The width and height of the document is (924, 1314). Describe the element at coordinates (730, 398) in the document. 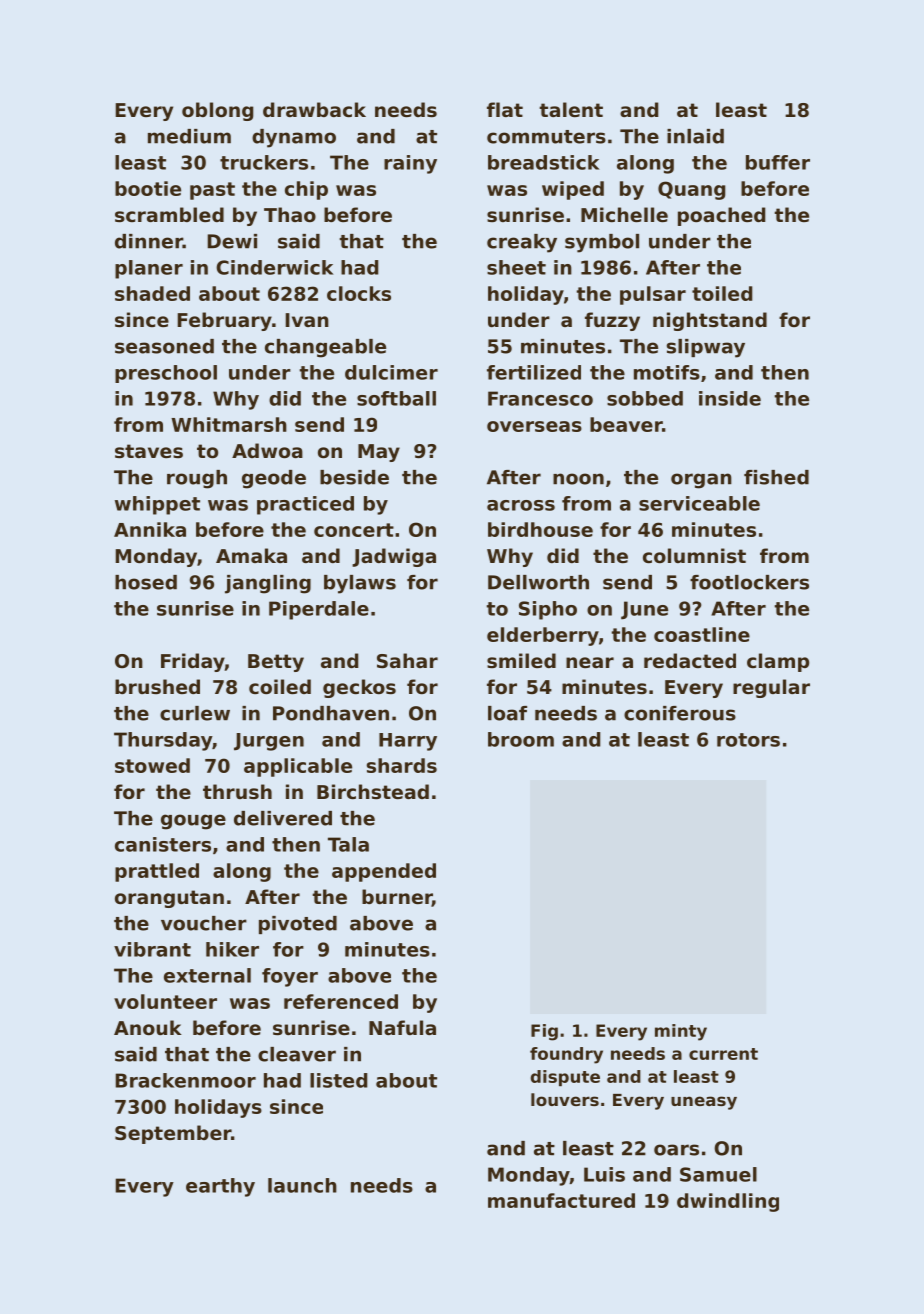

I see `inside` at that location.
